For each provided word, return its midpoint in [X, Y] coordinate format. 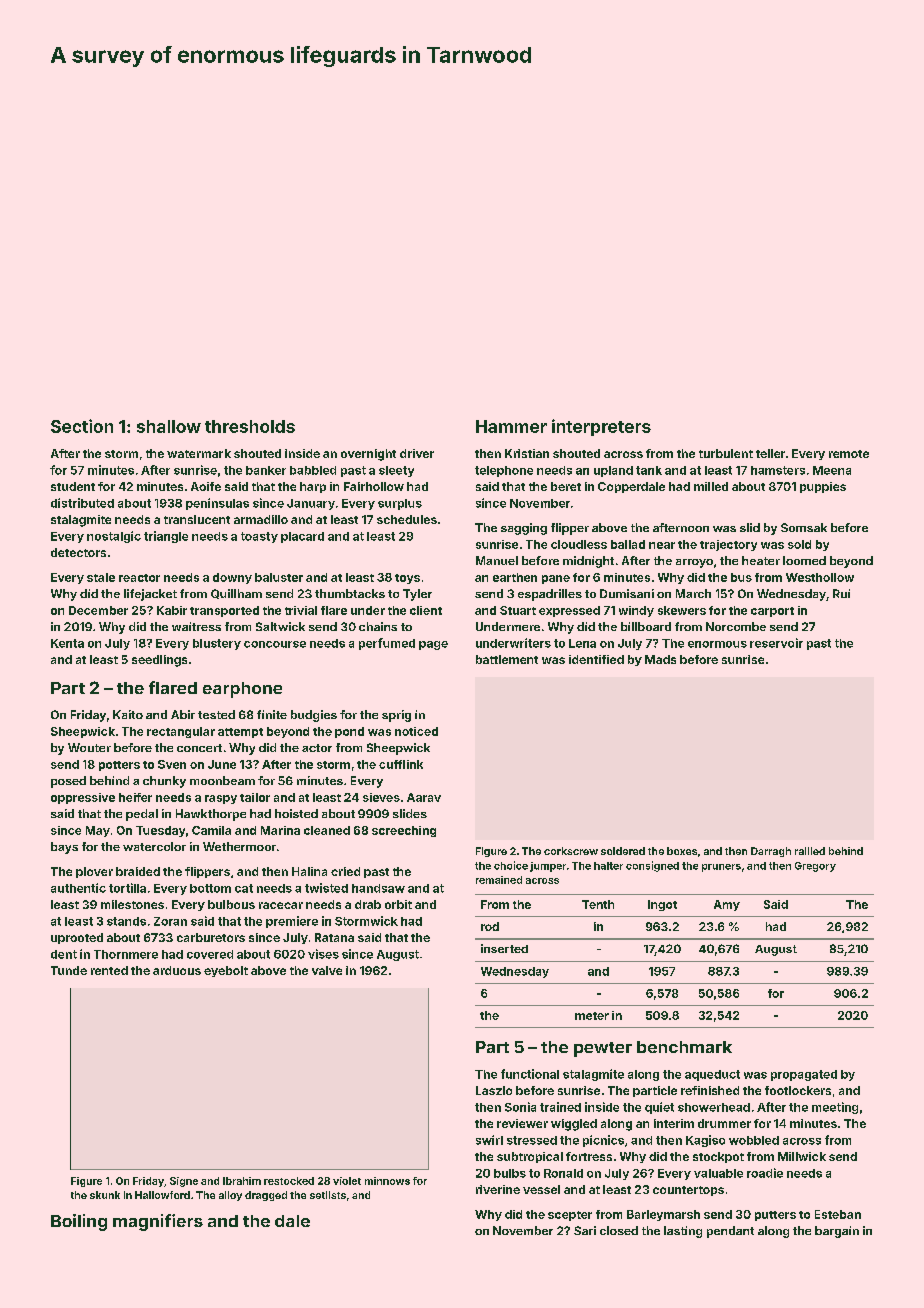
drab [368, 904]
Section [82, 426]
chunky [164, 782]
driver [417, 453]
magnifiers [158, 1222]
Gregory [815, 867]
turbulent [726, 453]
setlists [328, 1195]
